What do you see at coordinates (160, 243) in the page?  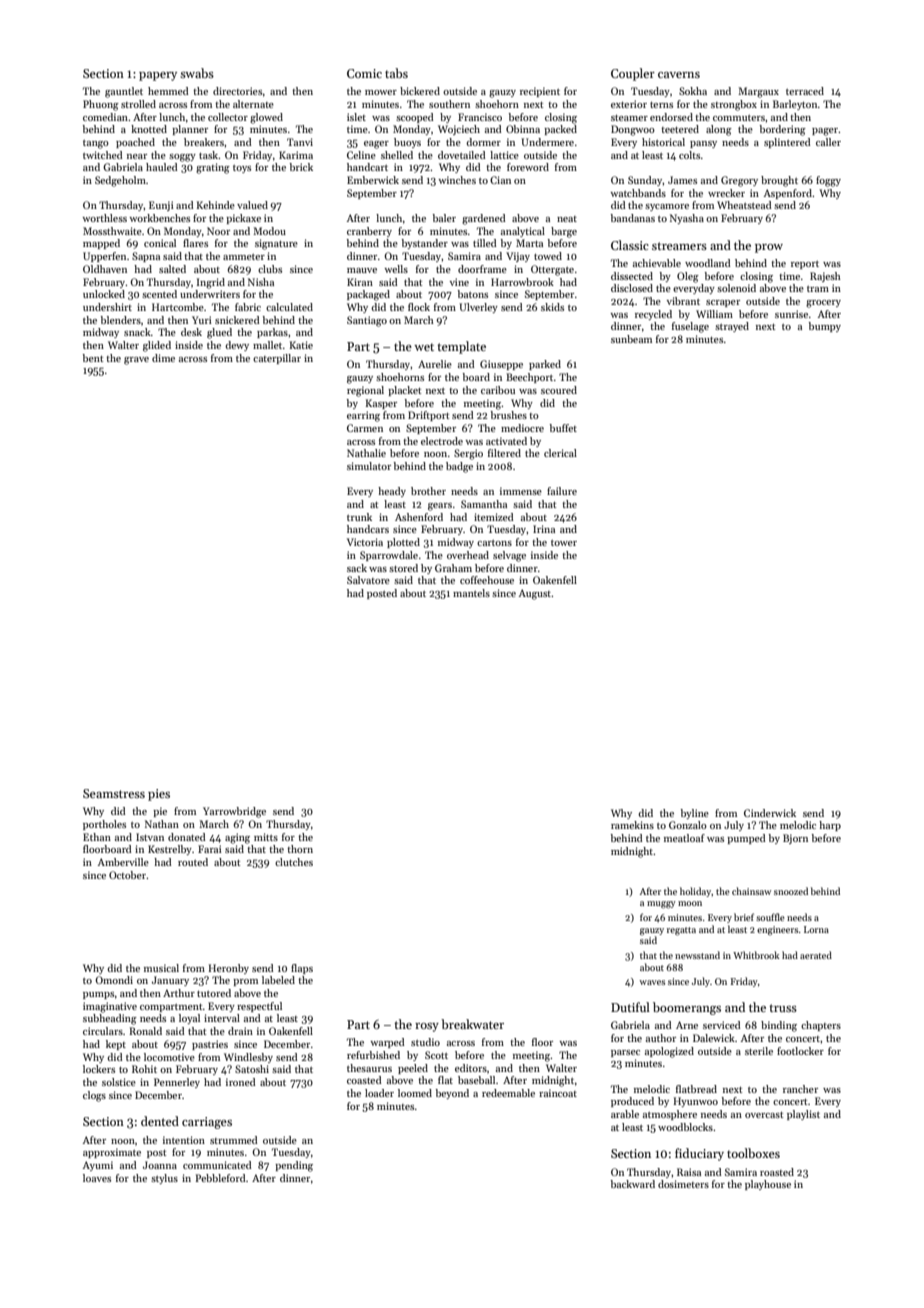 I see `conical` at bounding box center [160, 243].
